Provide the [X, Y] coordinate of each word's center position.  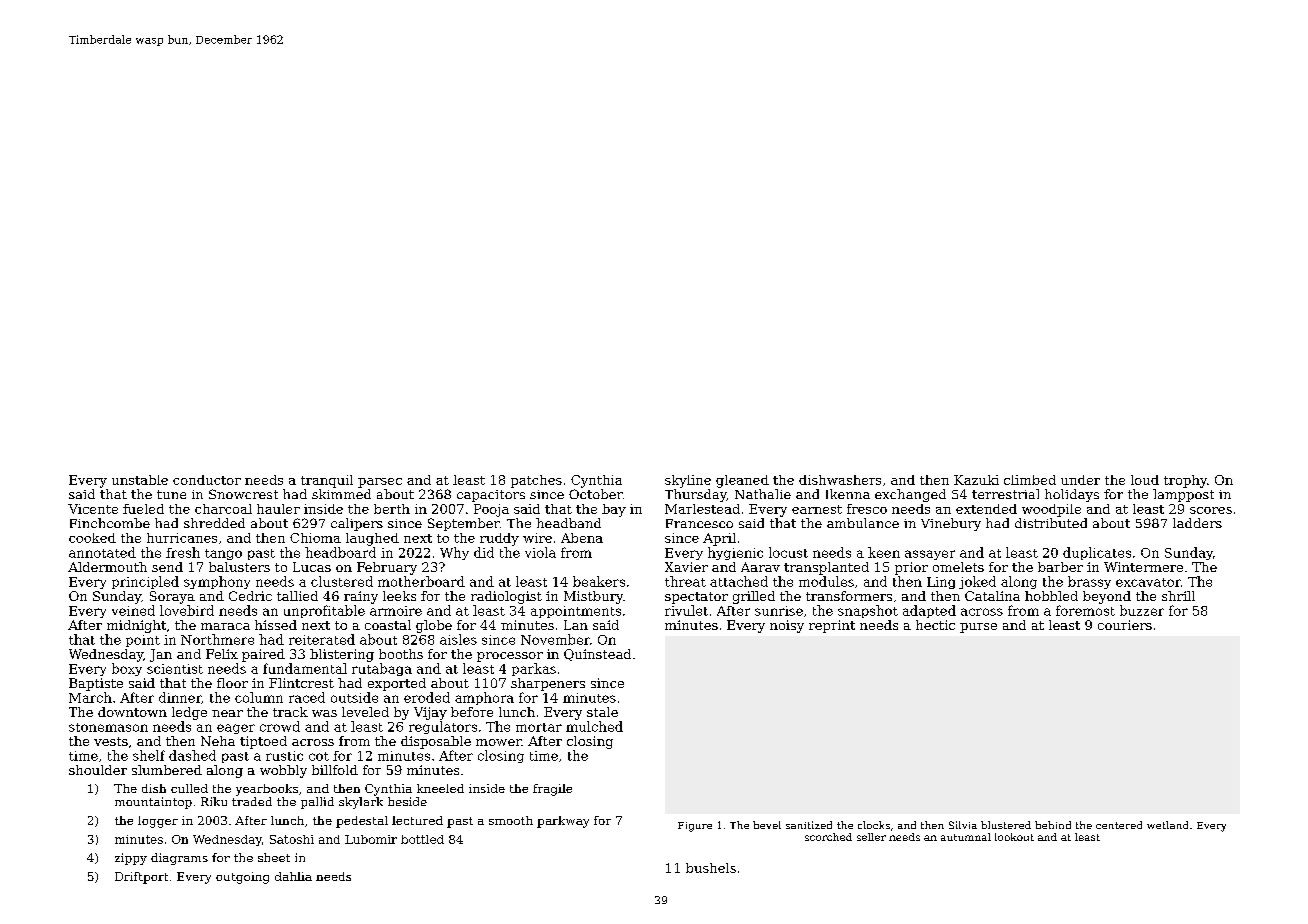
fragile [552, 790]
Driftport [141, 878]
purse [978, 628]
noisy [787, 626]
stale [602, 712]
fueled [143, 509]
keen [884, 552]
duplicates [1097, 553]
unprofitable [324, 611]
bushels [711, 868]
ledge [189, 713]
